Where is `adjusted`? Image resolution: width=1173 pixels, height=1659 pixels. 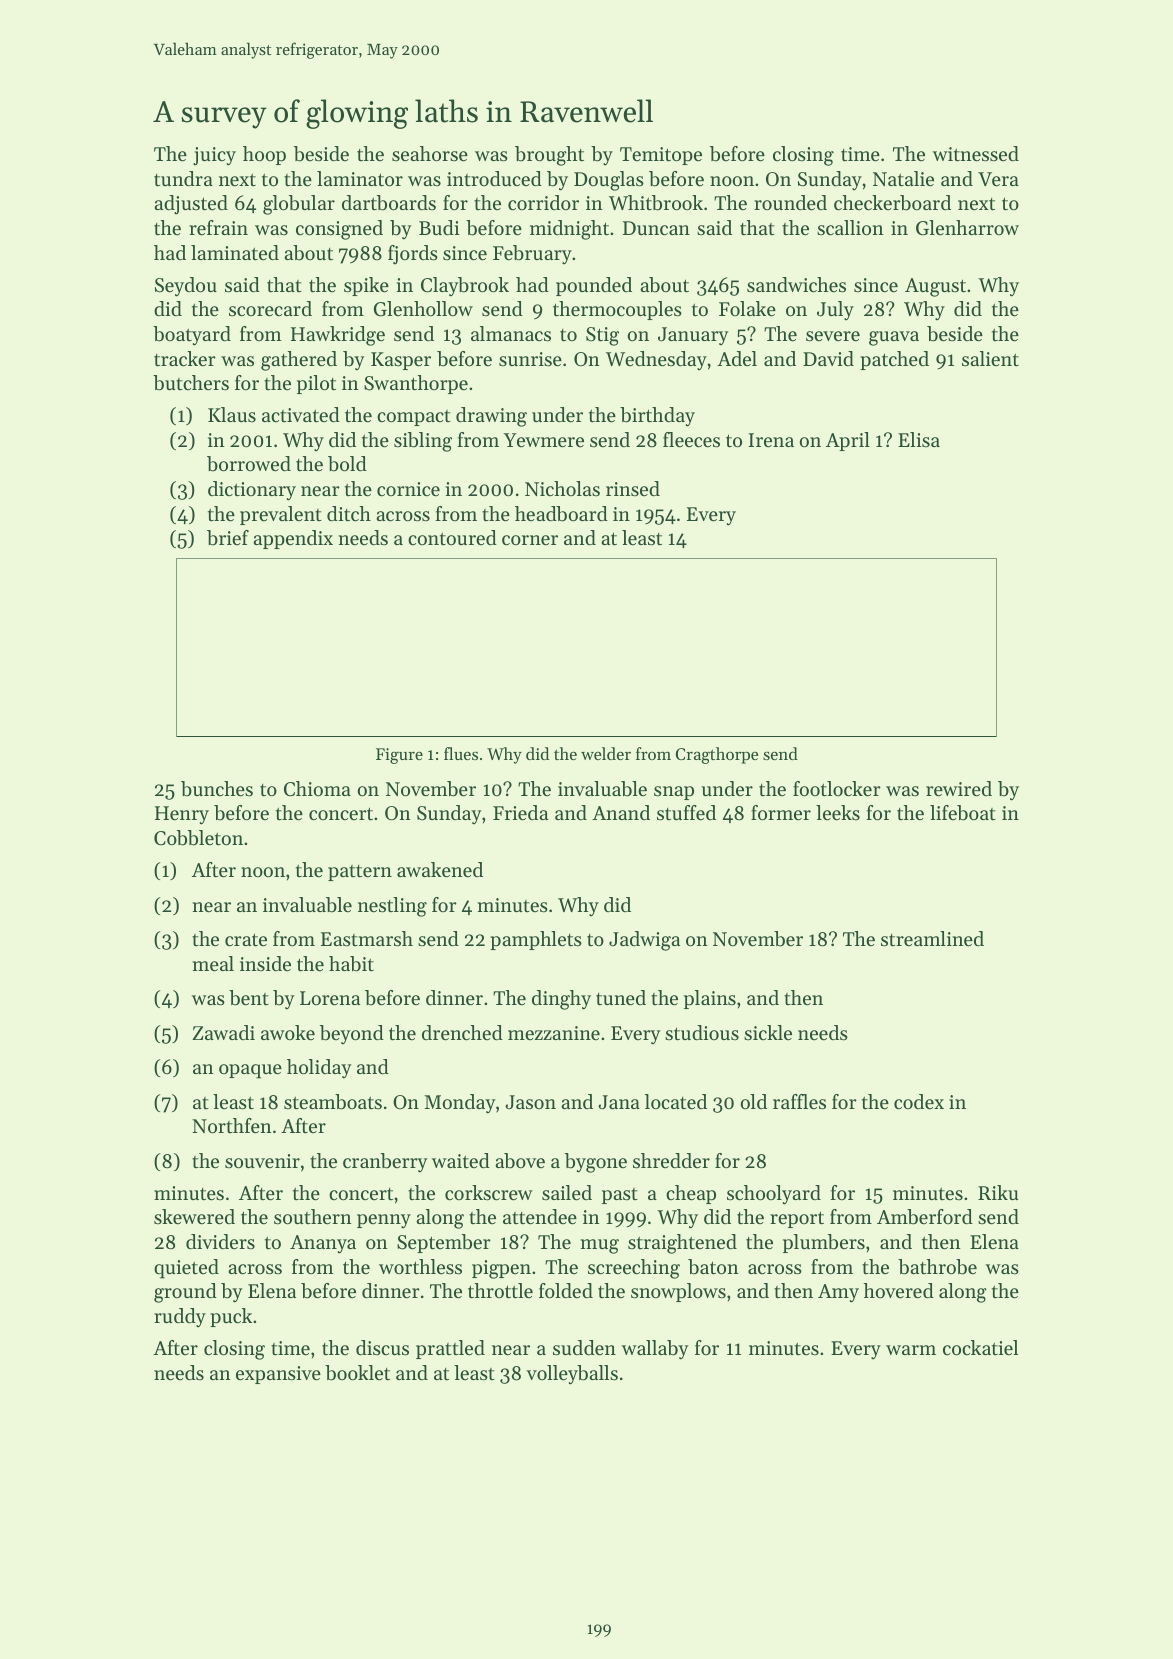
adjusted is located at coordinates (191, 205).
